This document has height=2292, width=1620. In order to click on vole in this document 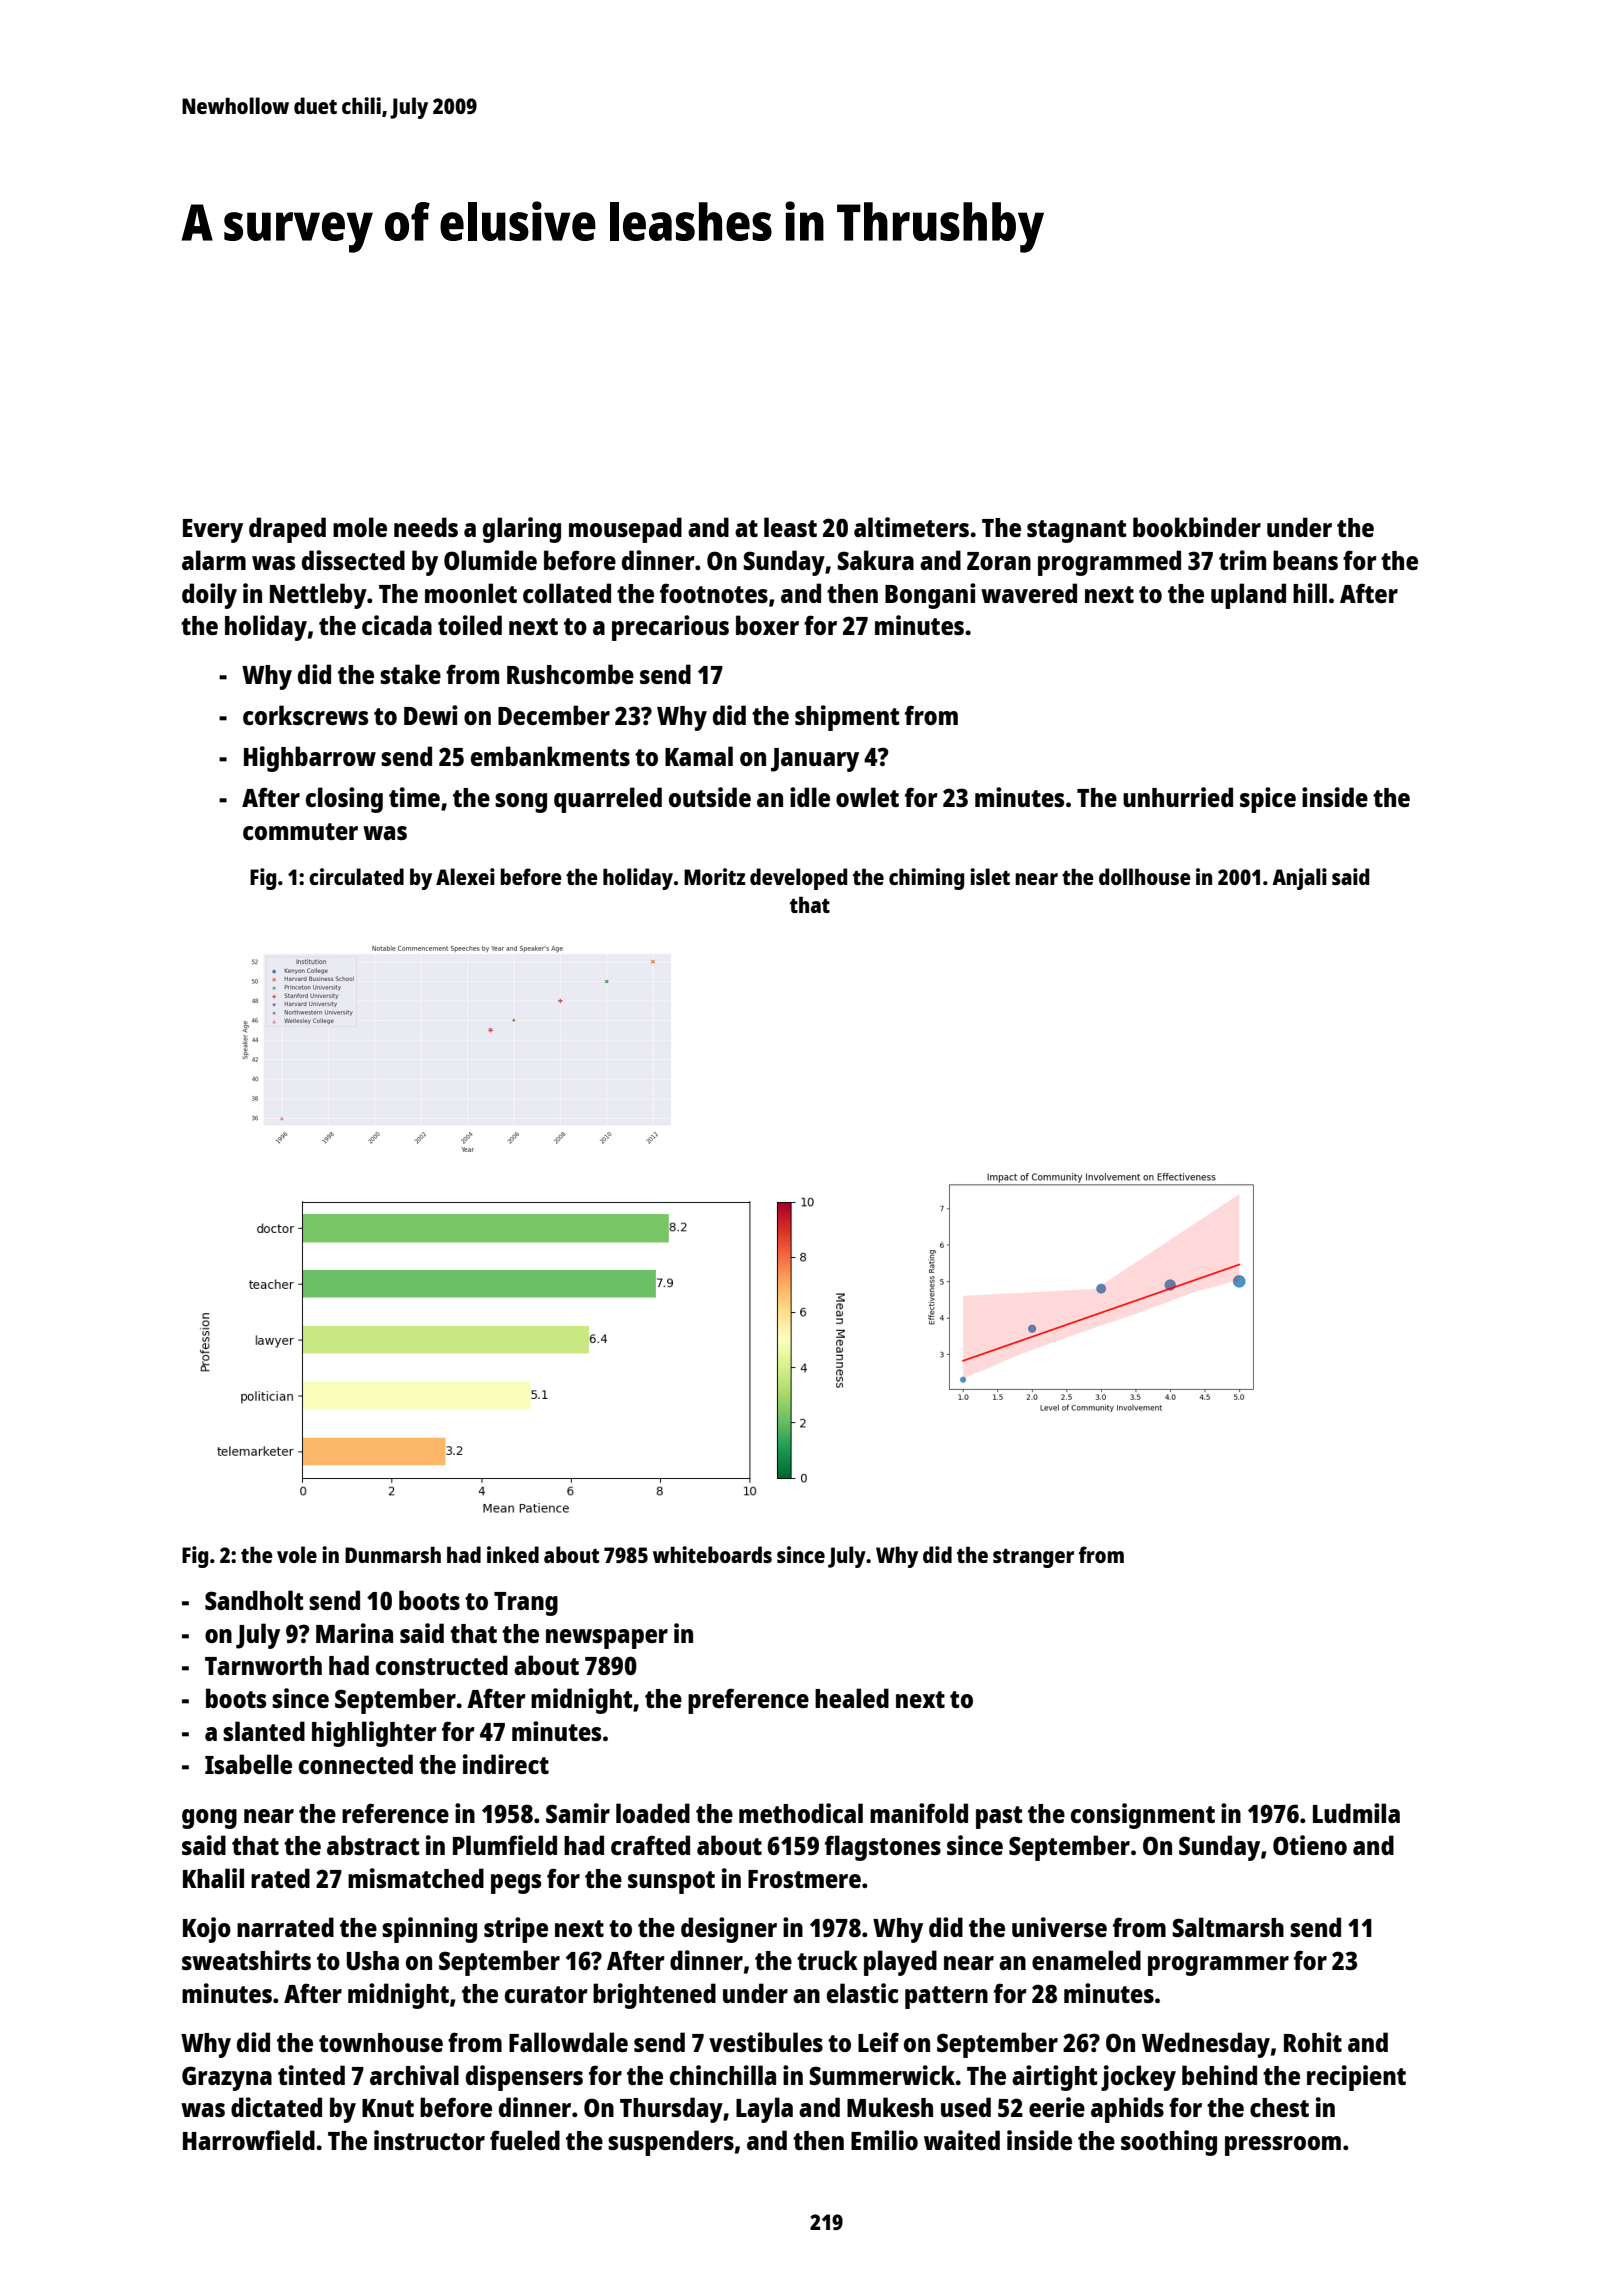, I will do `click(297, 1554)`.
